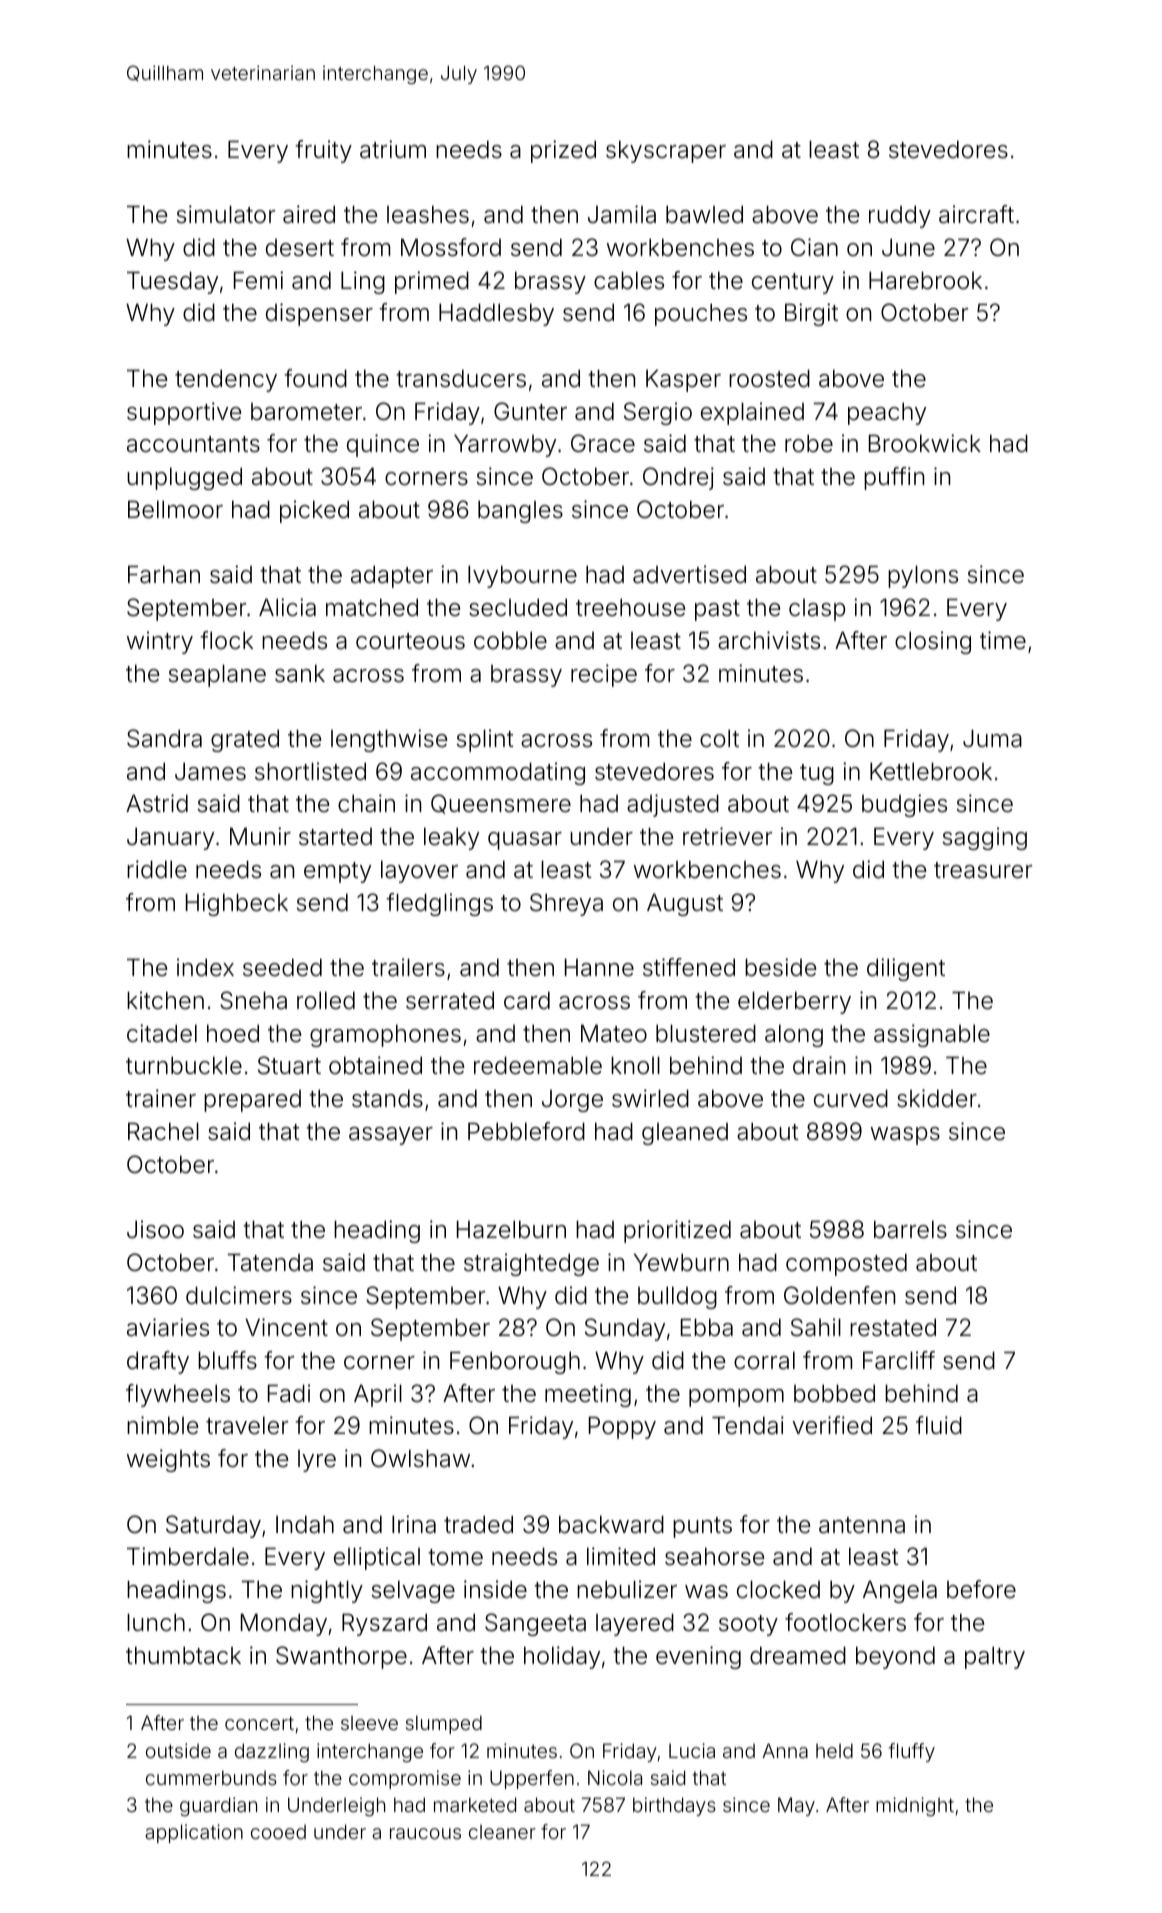  I want to click on application, so click(194, 1833).
